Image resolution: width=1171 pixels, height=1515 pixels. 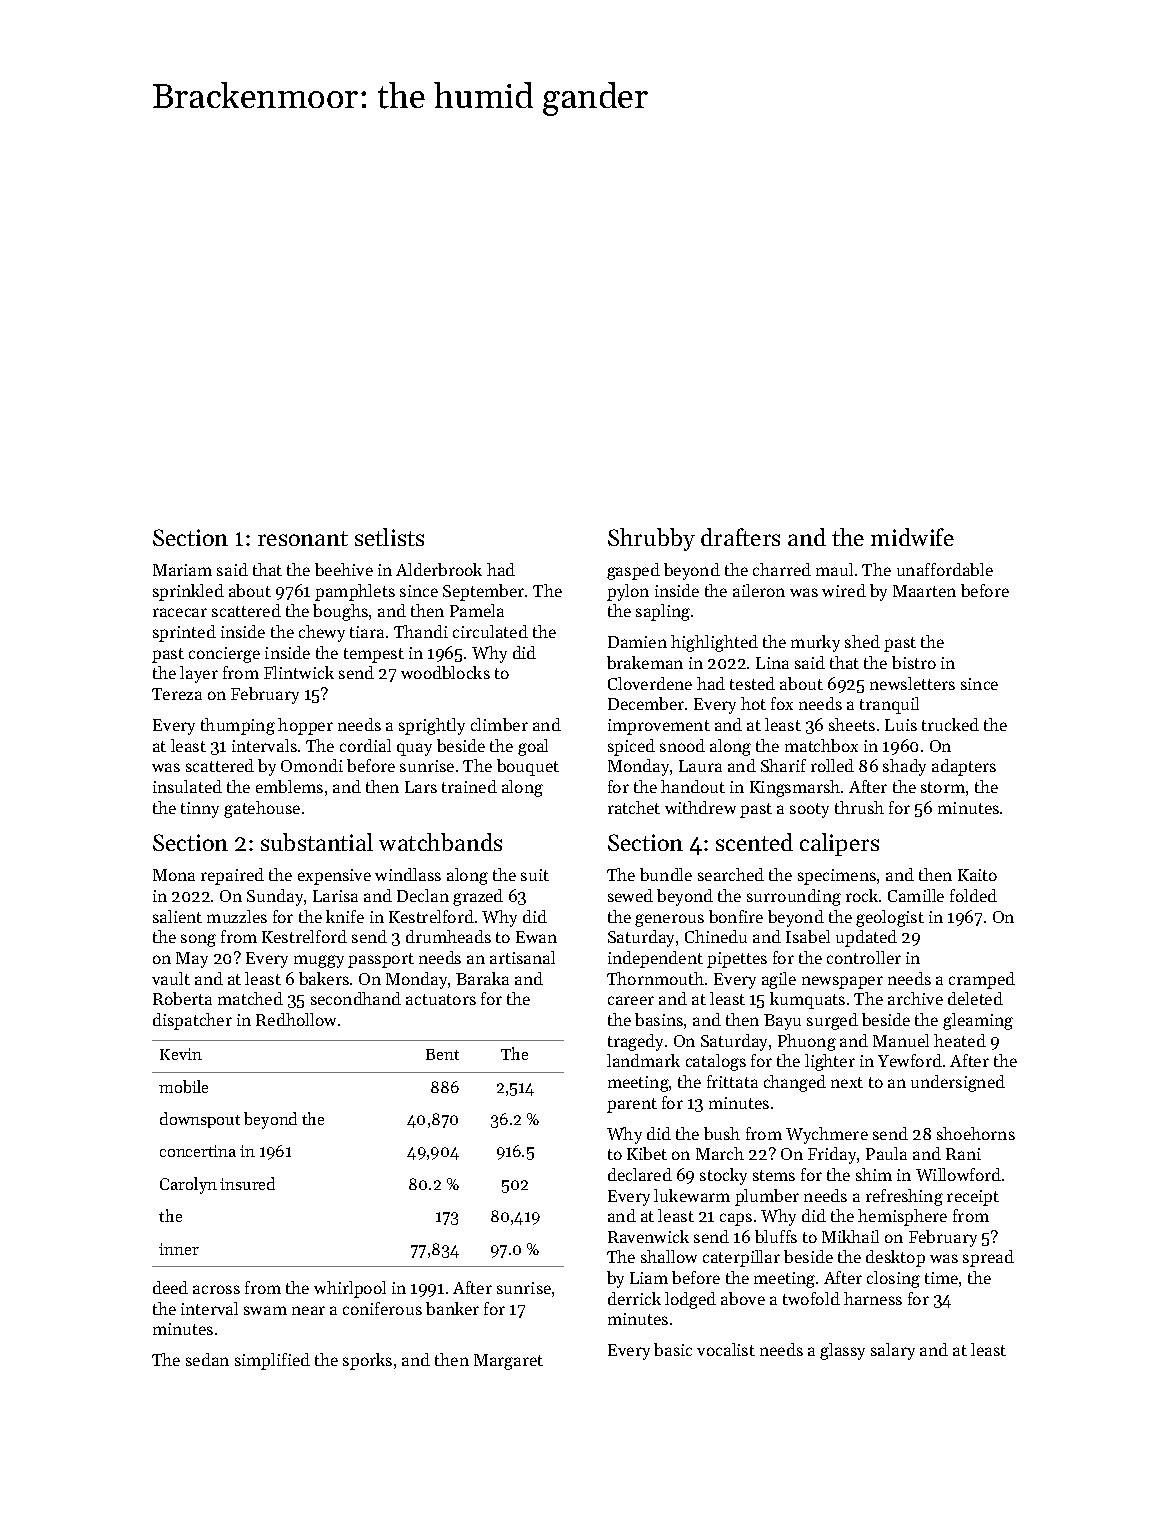 I want to click on simplified, so click(x=272, y=1361).
